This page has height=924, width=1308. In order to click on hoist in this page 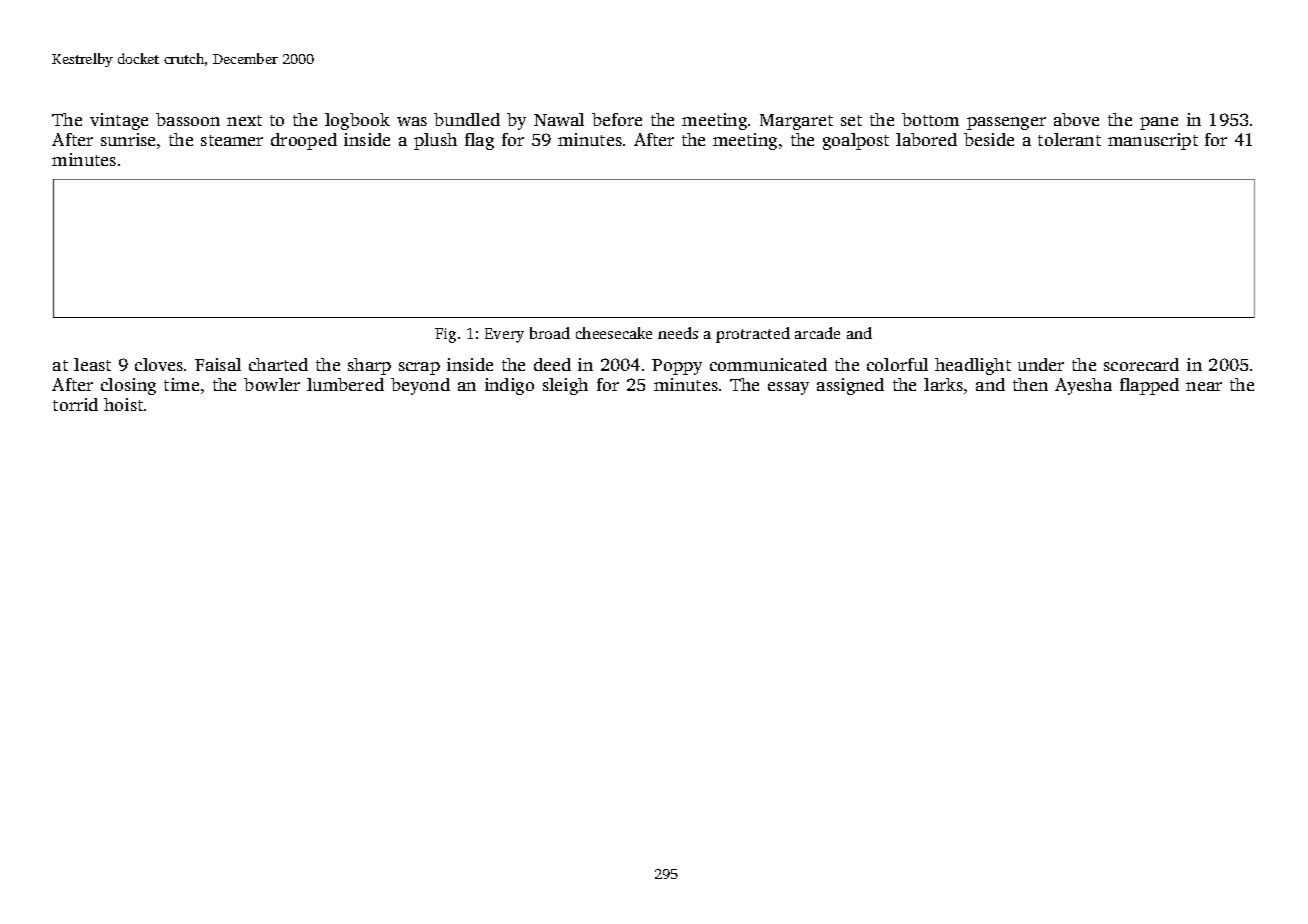, I will do `click(123, 404)`.
